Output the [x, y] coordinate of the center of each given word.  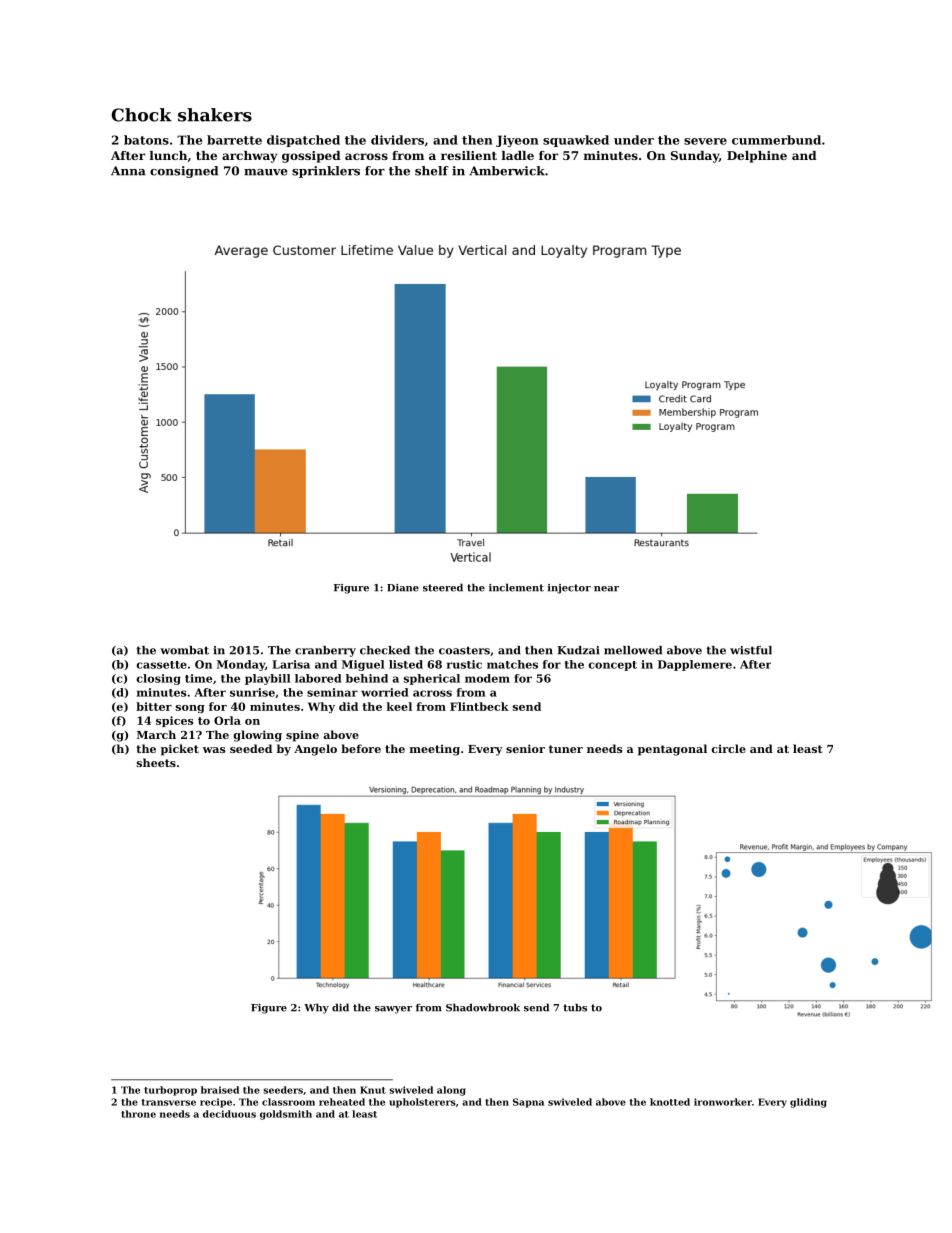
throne [138, 1114]
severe [705, 141]
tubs [575, 1007]
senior [525, 748]
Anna [128, 171]
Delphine [757, 157]
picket [180, 750]
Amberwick [507, 171]
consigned [184, 172]
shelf [431, 171]
